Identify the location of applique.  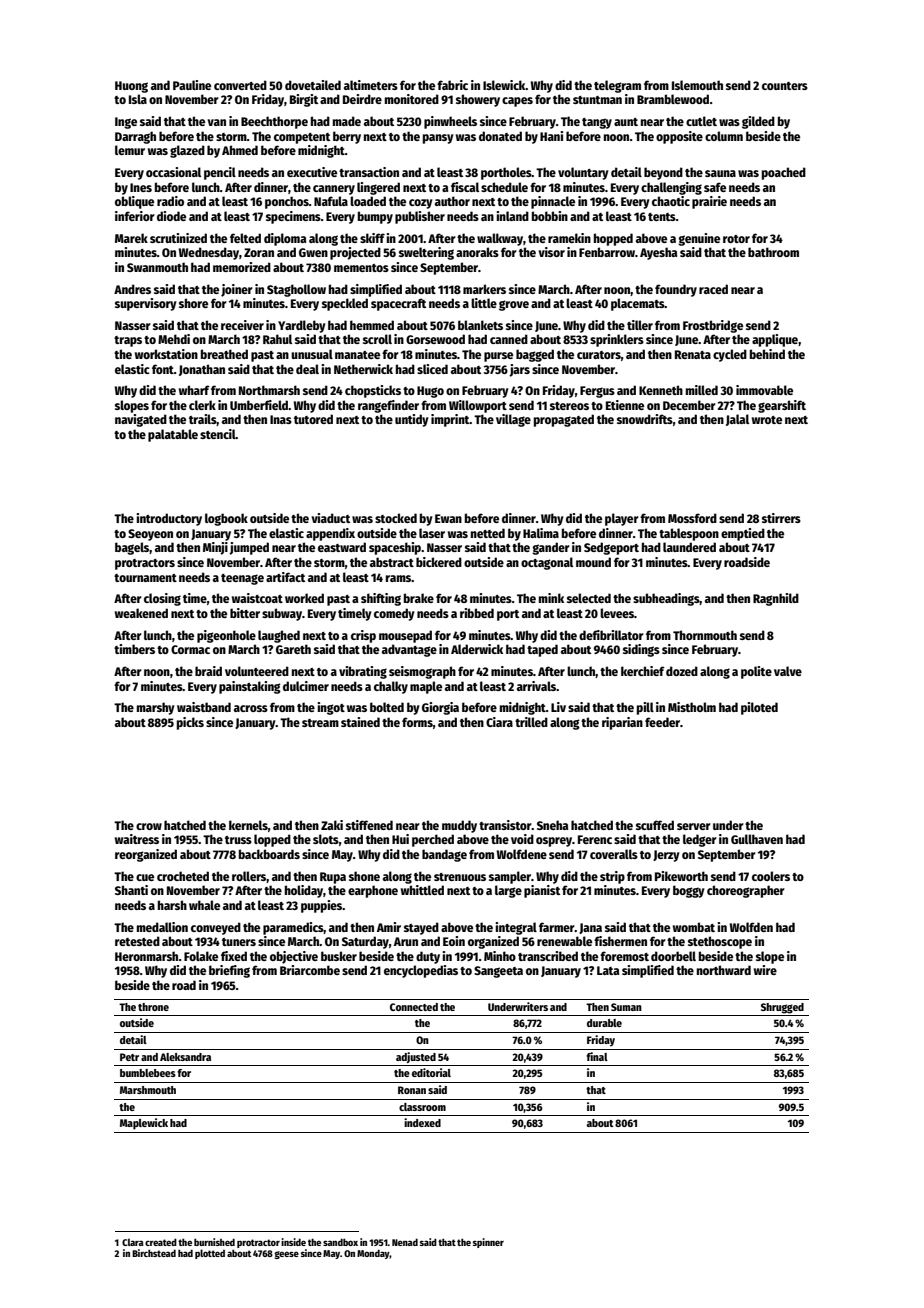
(775, 340).
